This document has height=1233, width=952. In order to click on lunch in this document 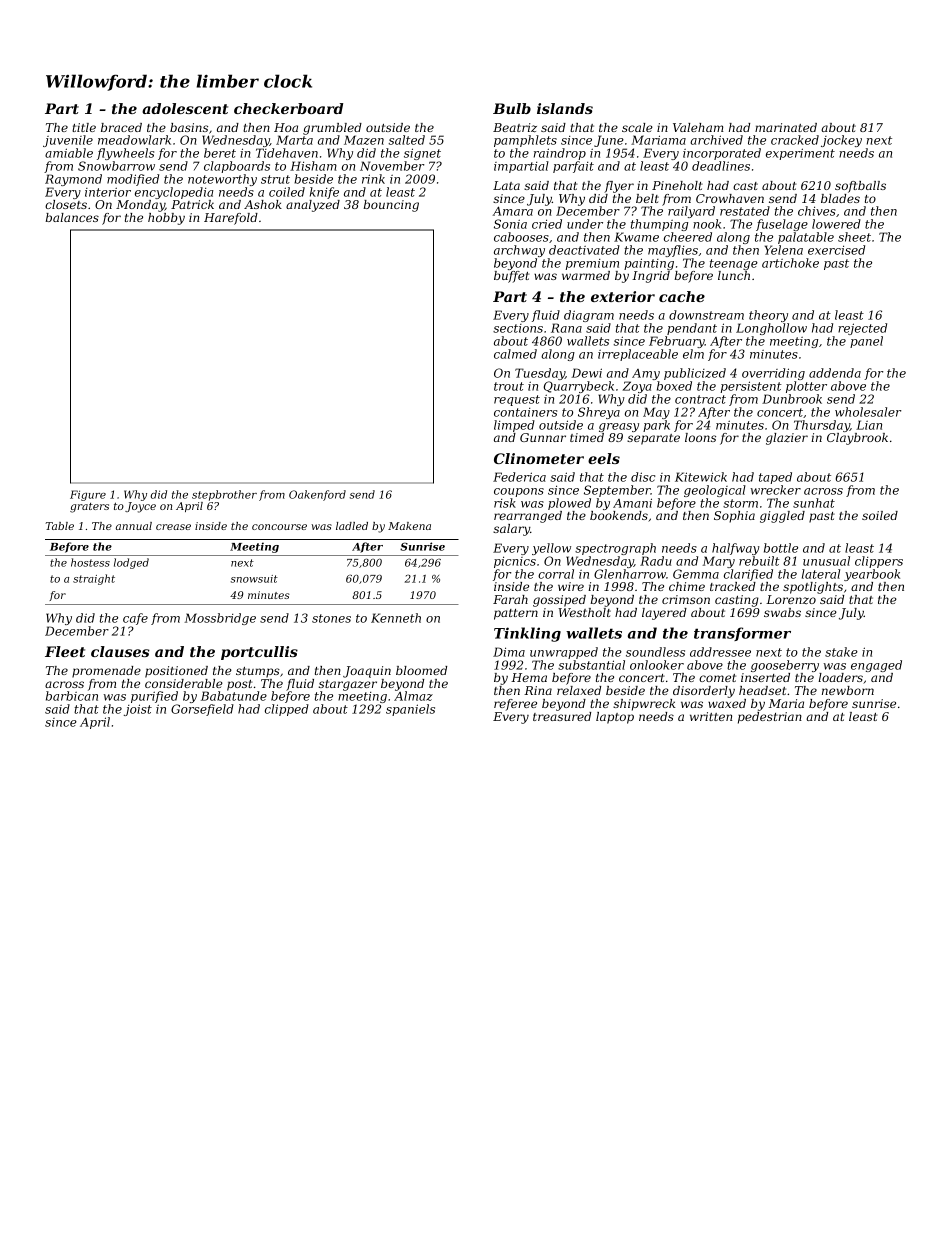, I will do `click(734, 275)`.
